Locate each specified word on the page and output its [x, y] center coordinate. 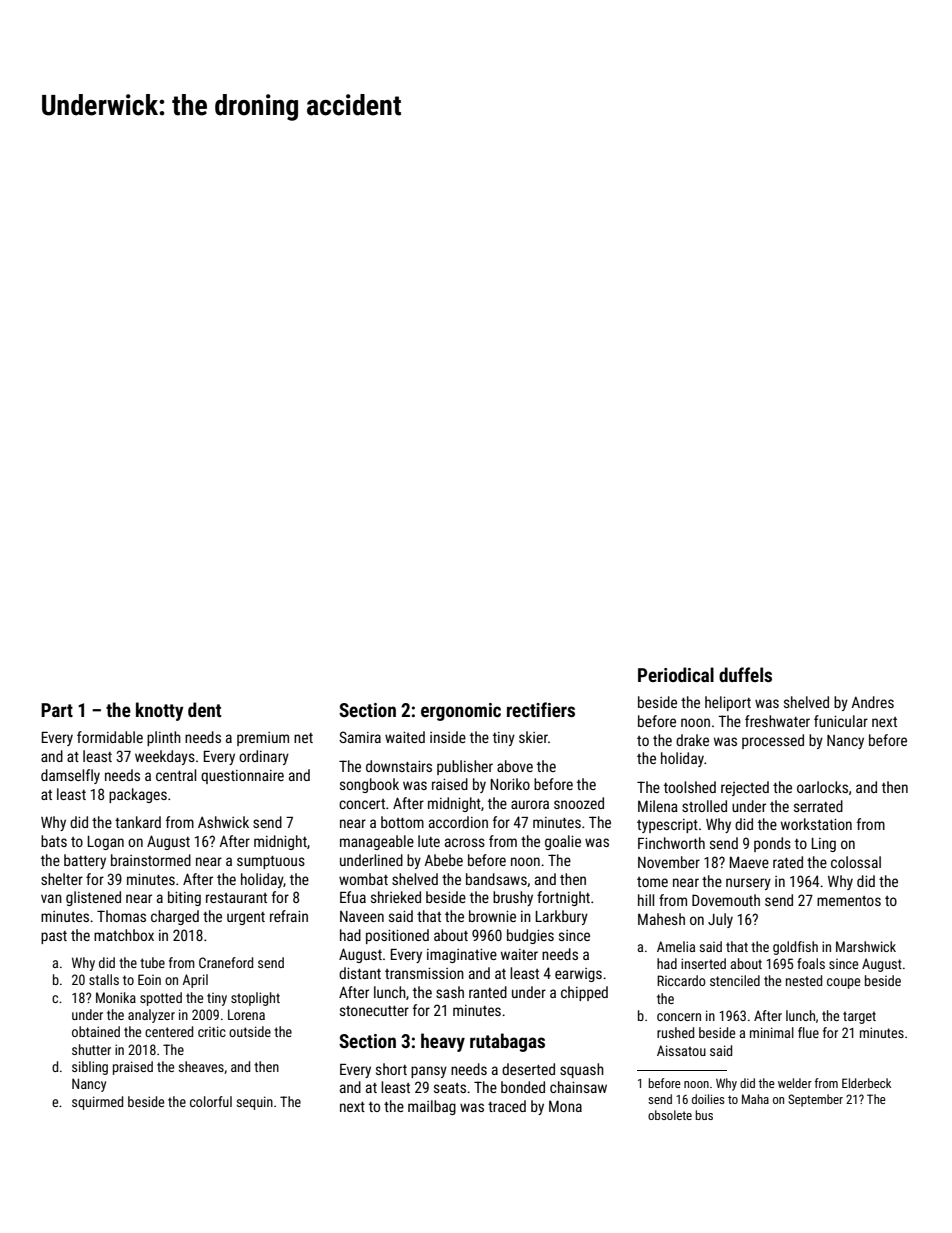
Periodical [676, 674]
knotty [160, 711]
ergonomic [461, 712]
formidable [110, 737]
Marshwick [866, 946]
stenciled [735, 980]
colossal [856, 862]
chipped [584, 993]
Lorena [246, 1014]
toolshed [690, 787]
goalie [563, 842]
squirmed [97, 1103]
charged [175, 917]
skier [533, 737]
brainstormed [151, 860]
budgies [530, 936]
